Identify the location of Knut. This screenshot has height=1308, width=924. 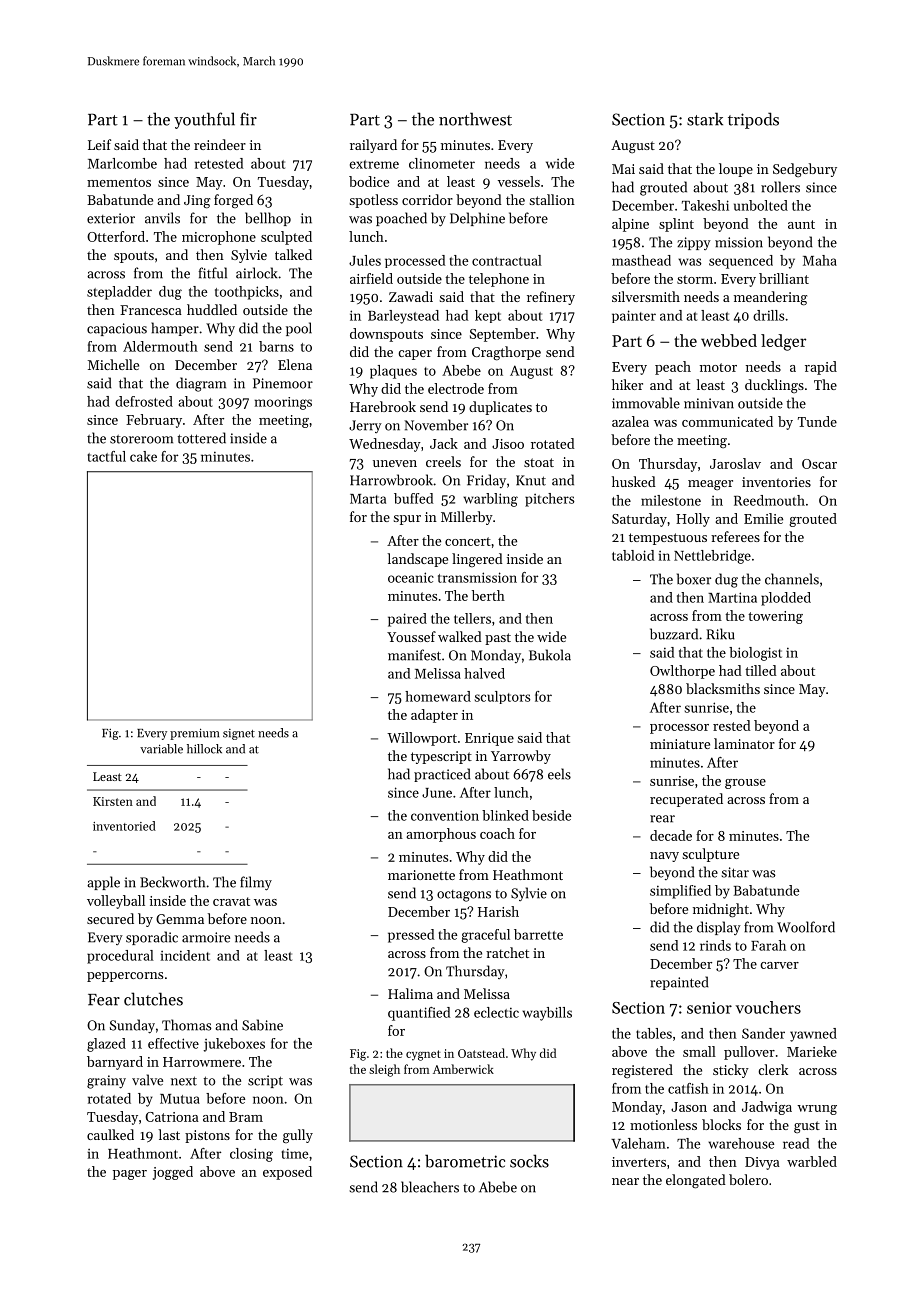
(531, 480).
